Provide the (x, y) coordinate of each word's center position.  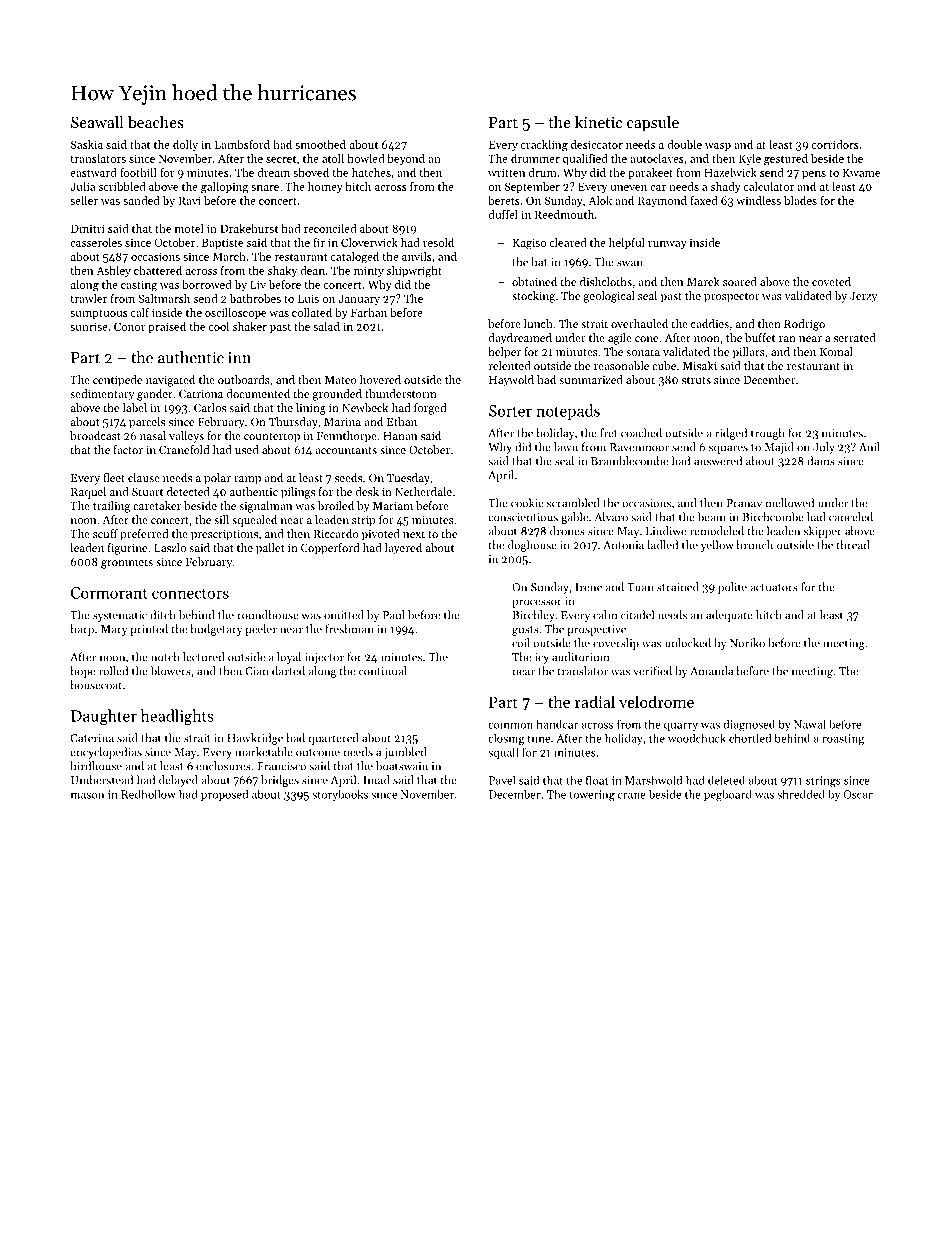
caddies (710, 323)
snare (265, 188)
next (414, 534)
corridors (835, 144)
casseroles (96, 242)
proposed (224, 795)
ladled (662, 545)
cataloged (355, 258)
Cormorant (109, 593)
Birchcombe (773, 517)
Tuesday (408, 479)
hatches (371, 172)
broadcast (95, 435)
